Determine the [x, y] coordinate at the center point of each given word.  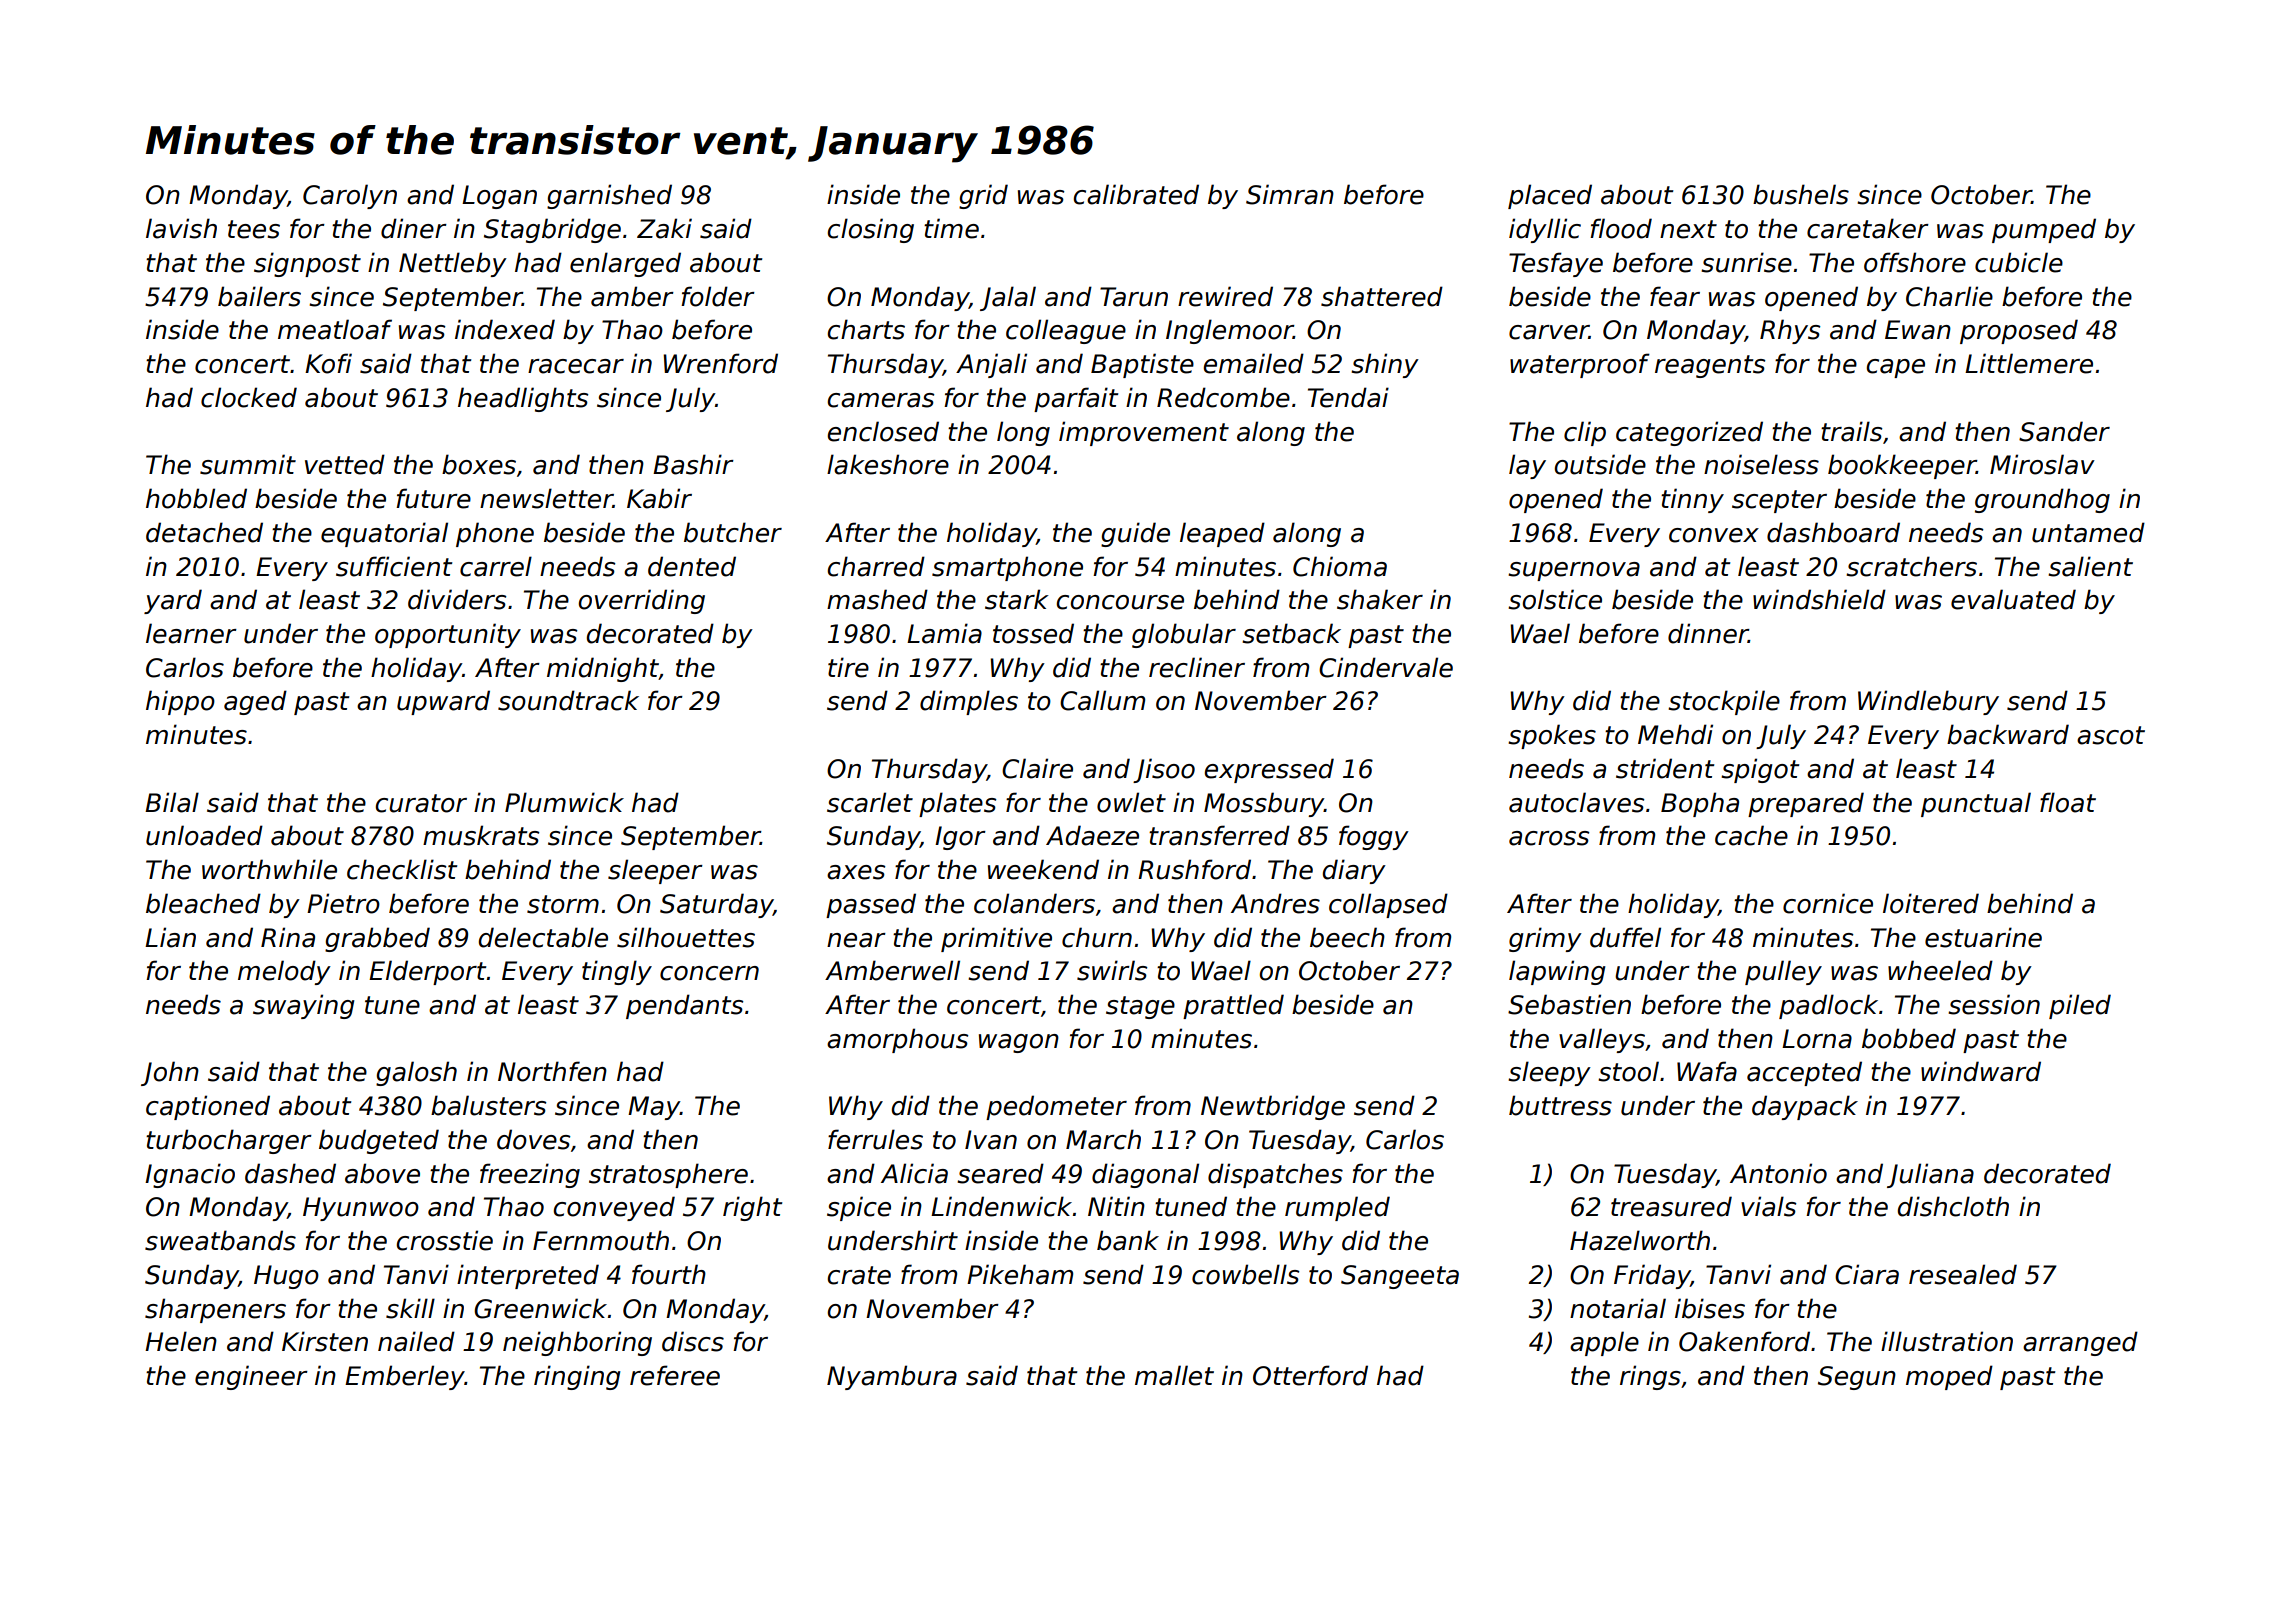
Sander [2064, 431]
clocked [249, 397]
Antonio [1778, 1173]
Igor [960, 838]
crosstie [445, 1240]
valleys [1602, 1040]
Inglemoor [1229, 331]
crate [859, 1275]
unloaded [204, 835]
